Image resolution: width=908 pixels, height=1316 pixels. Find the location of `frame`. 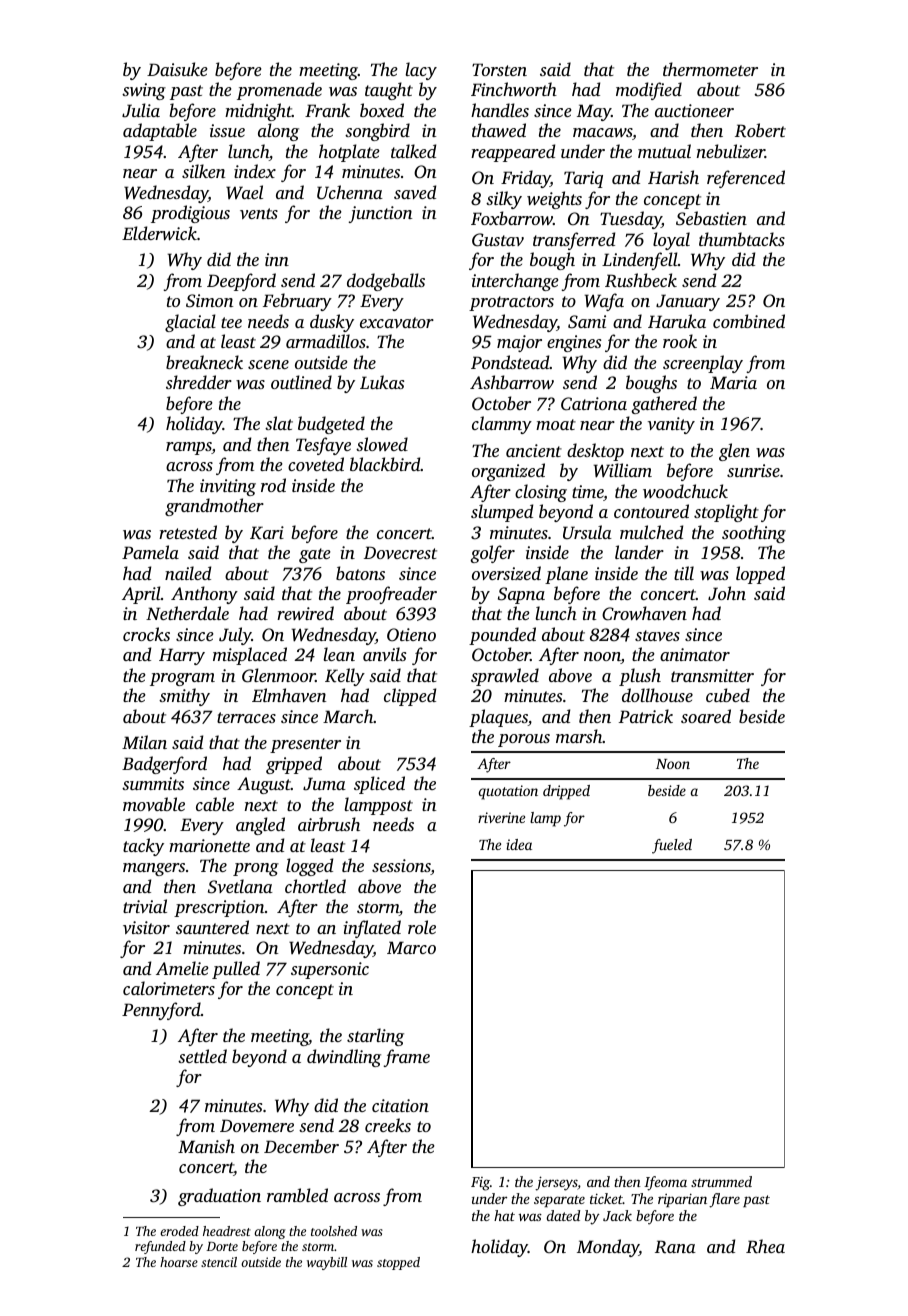

frame is located at coordinates (407, 1058).
